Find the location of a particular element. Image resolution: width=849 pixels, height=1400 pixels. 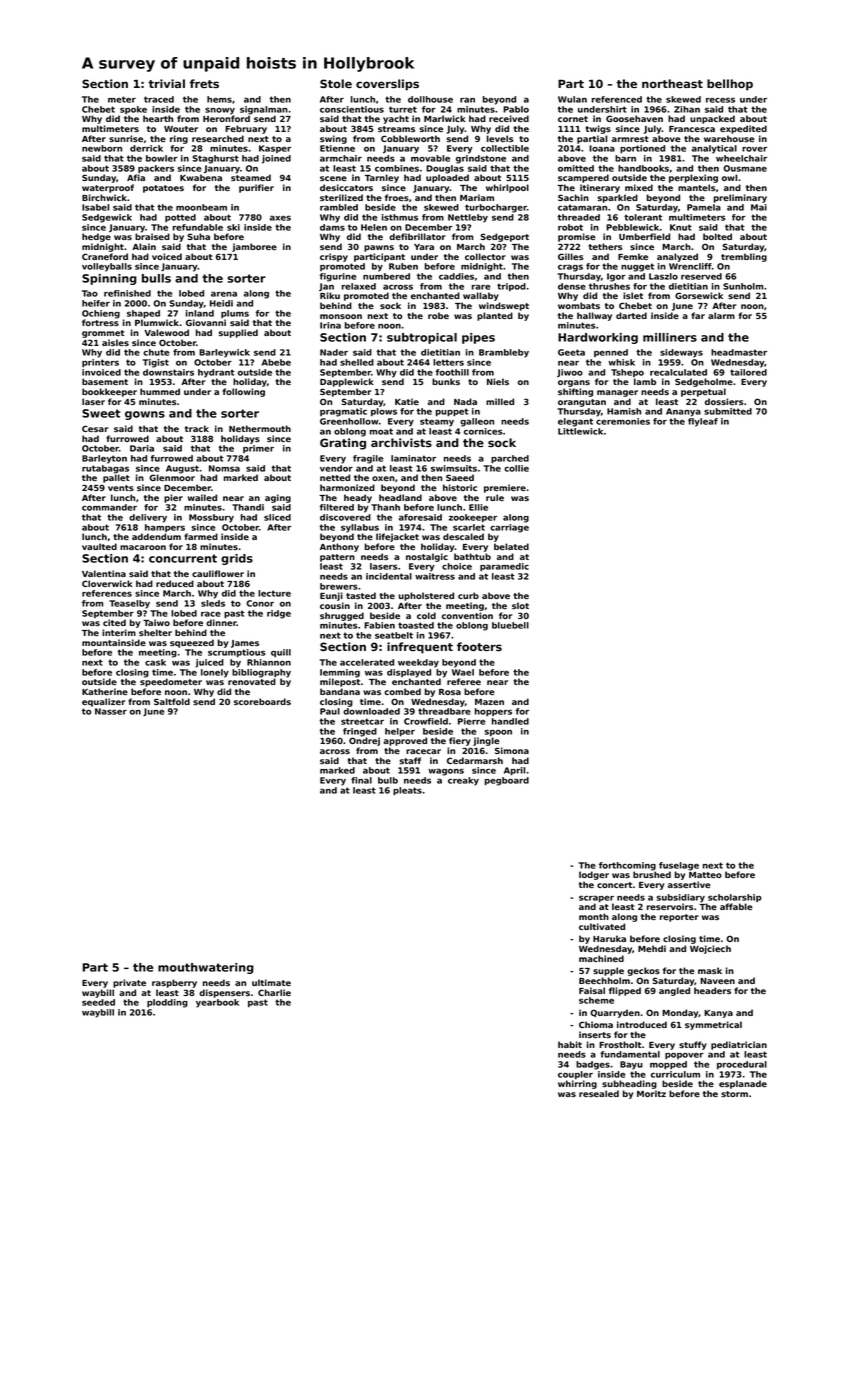

cousin is located at coordinates (335, 605).
